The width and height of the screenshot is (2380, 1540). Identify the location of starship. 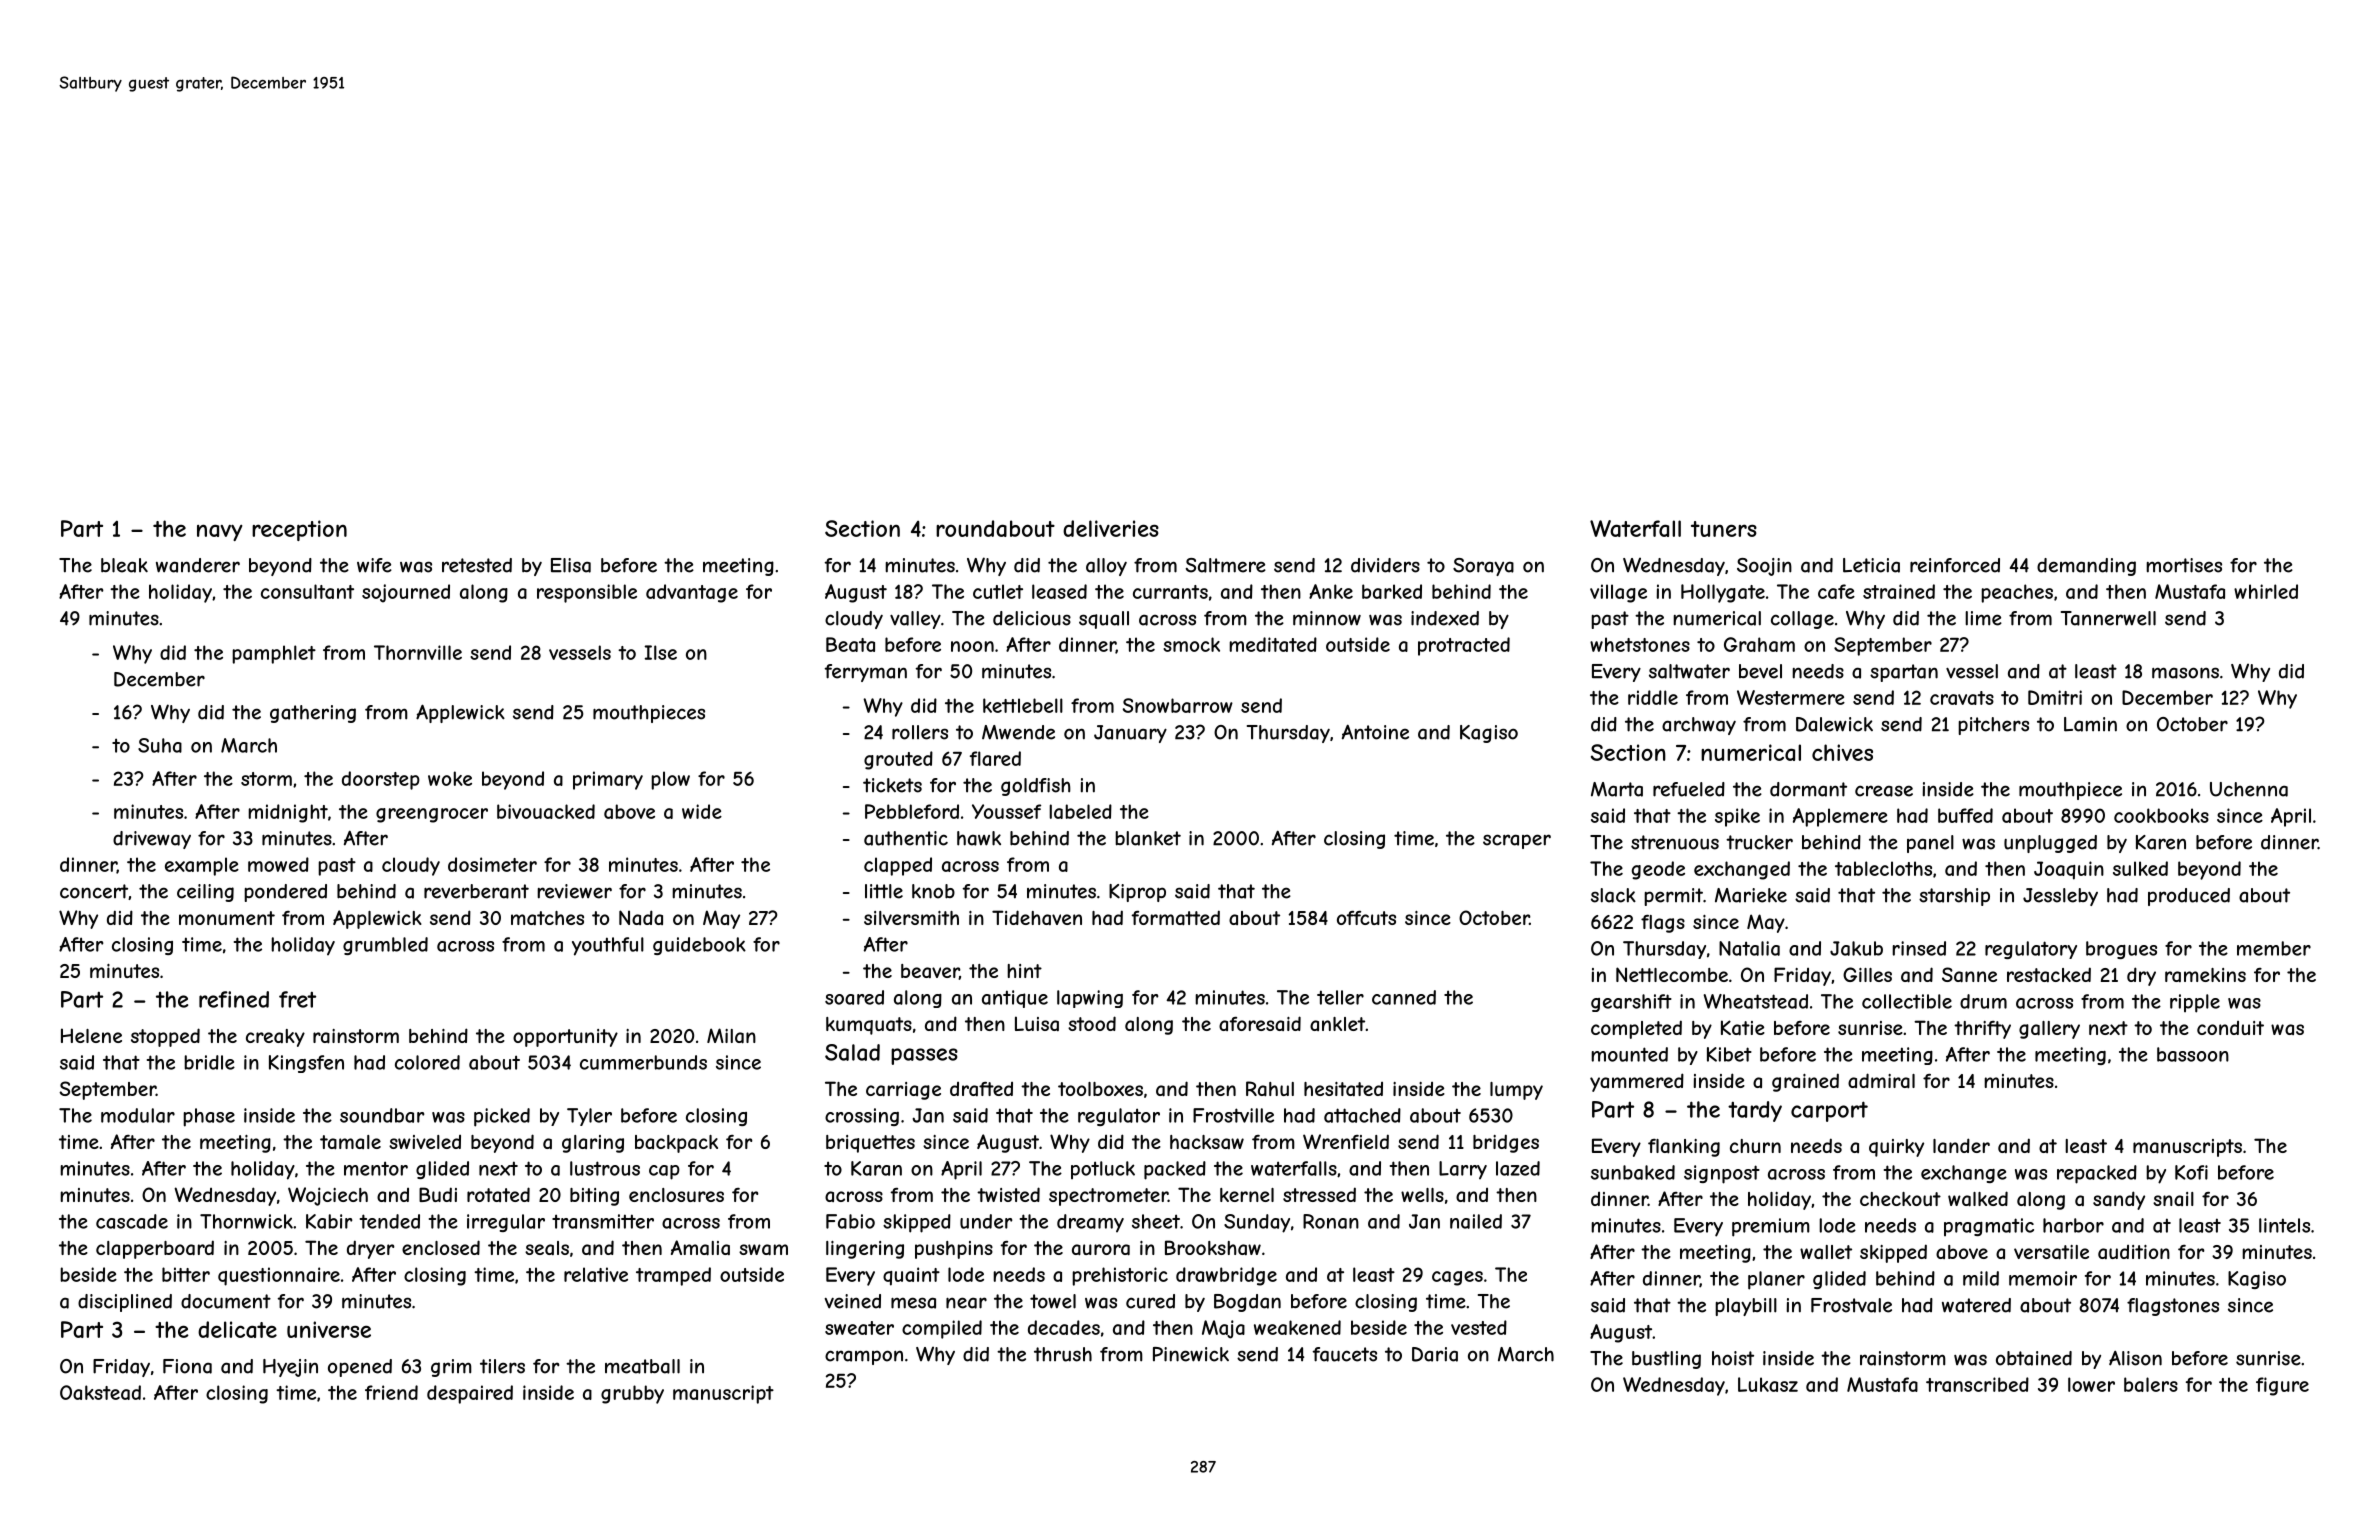
(1954, 897).
